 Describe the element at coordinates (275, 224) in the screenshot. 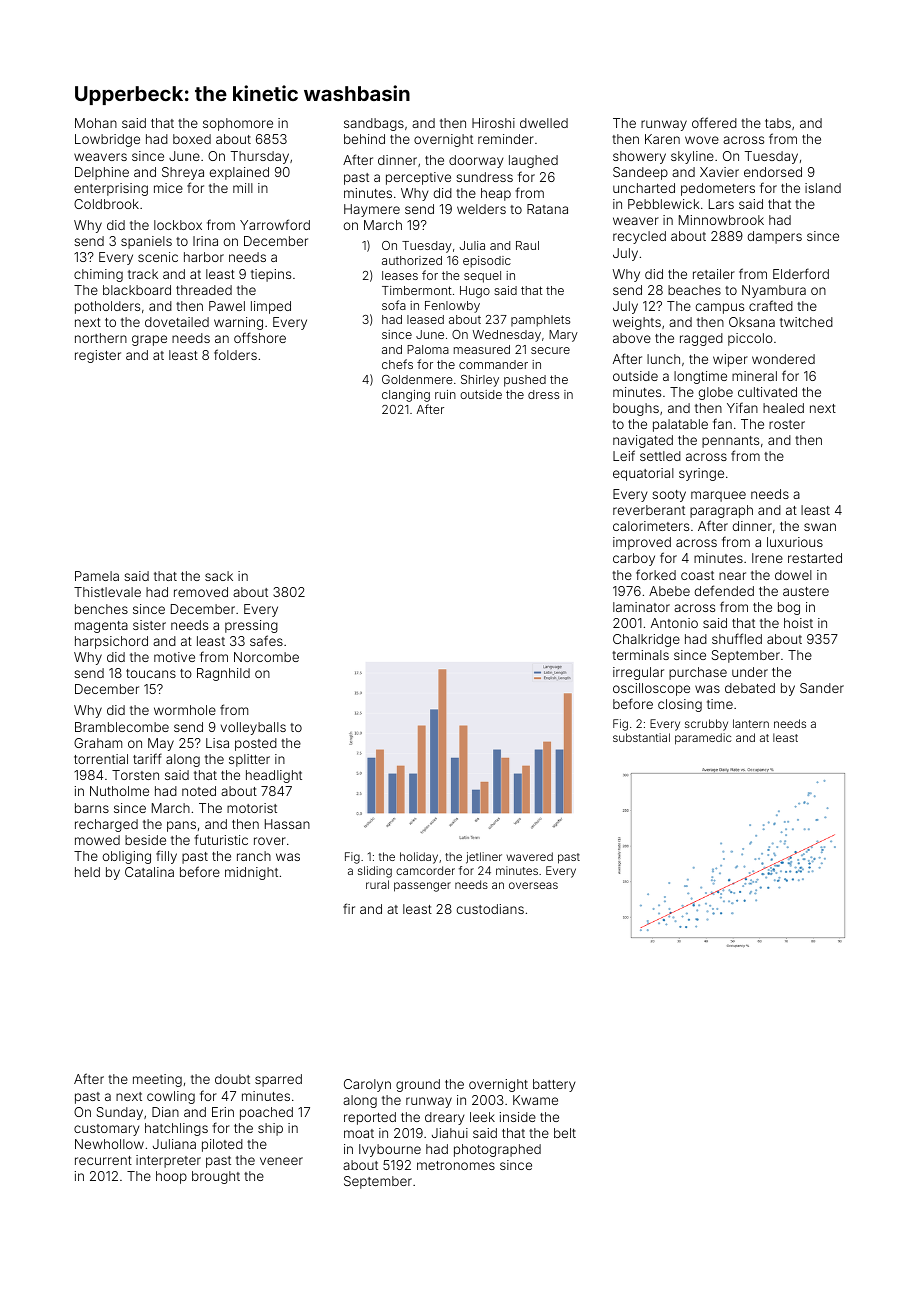

I see `Yarrowford` at that location.
